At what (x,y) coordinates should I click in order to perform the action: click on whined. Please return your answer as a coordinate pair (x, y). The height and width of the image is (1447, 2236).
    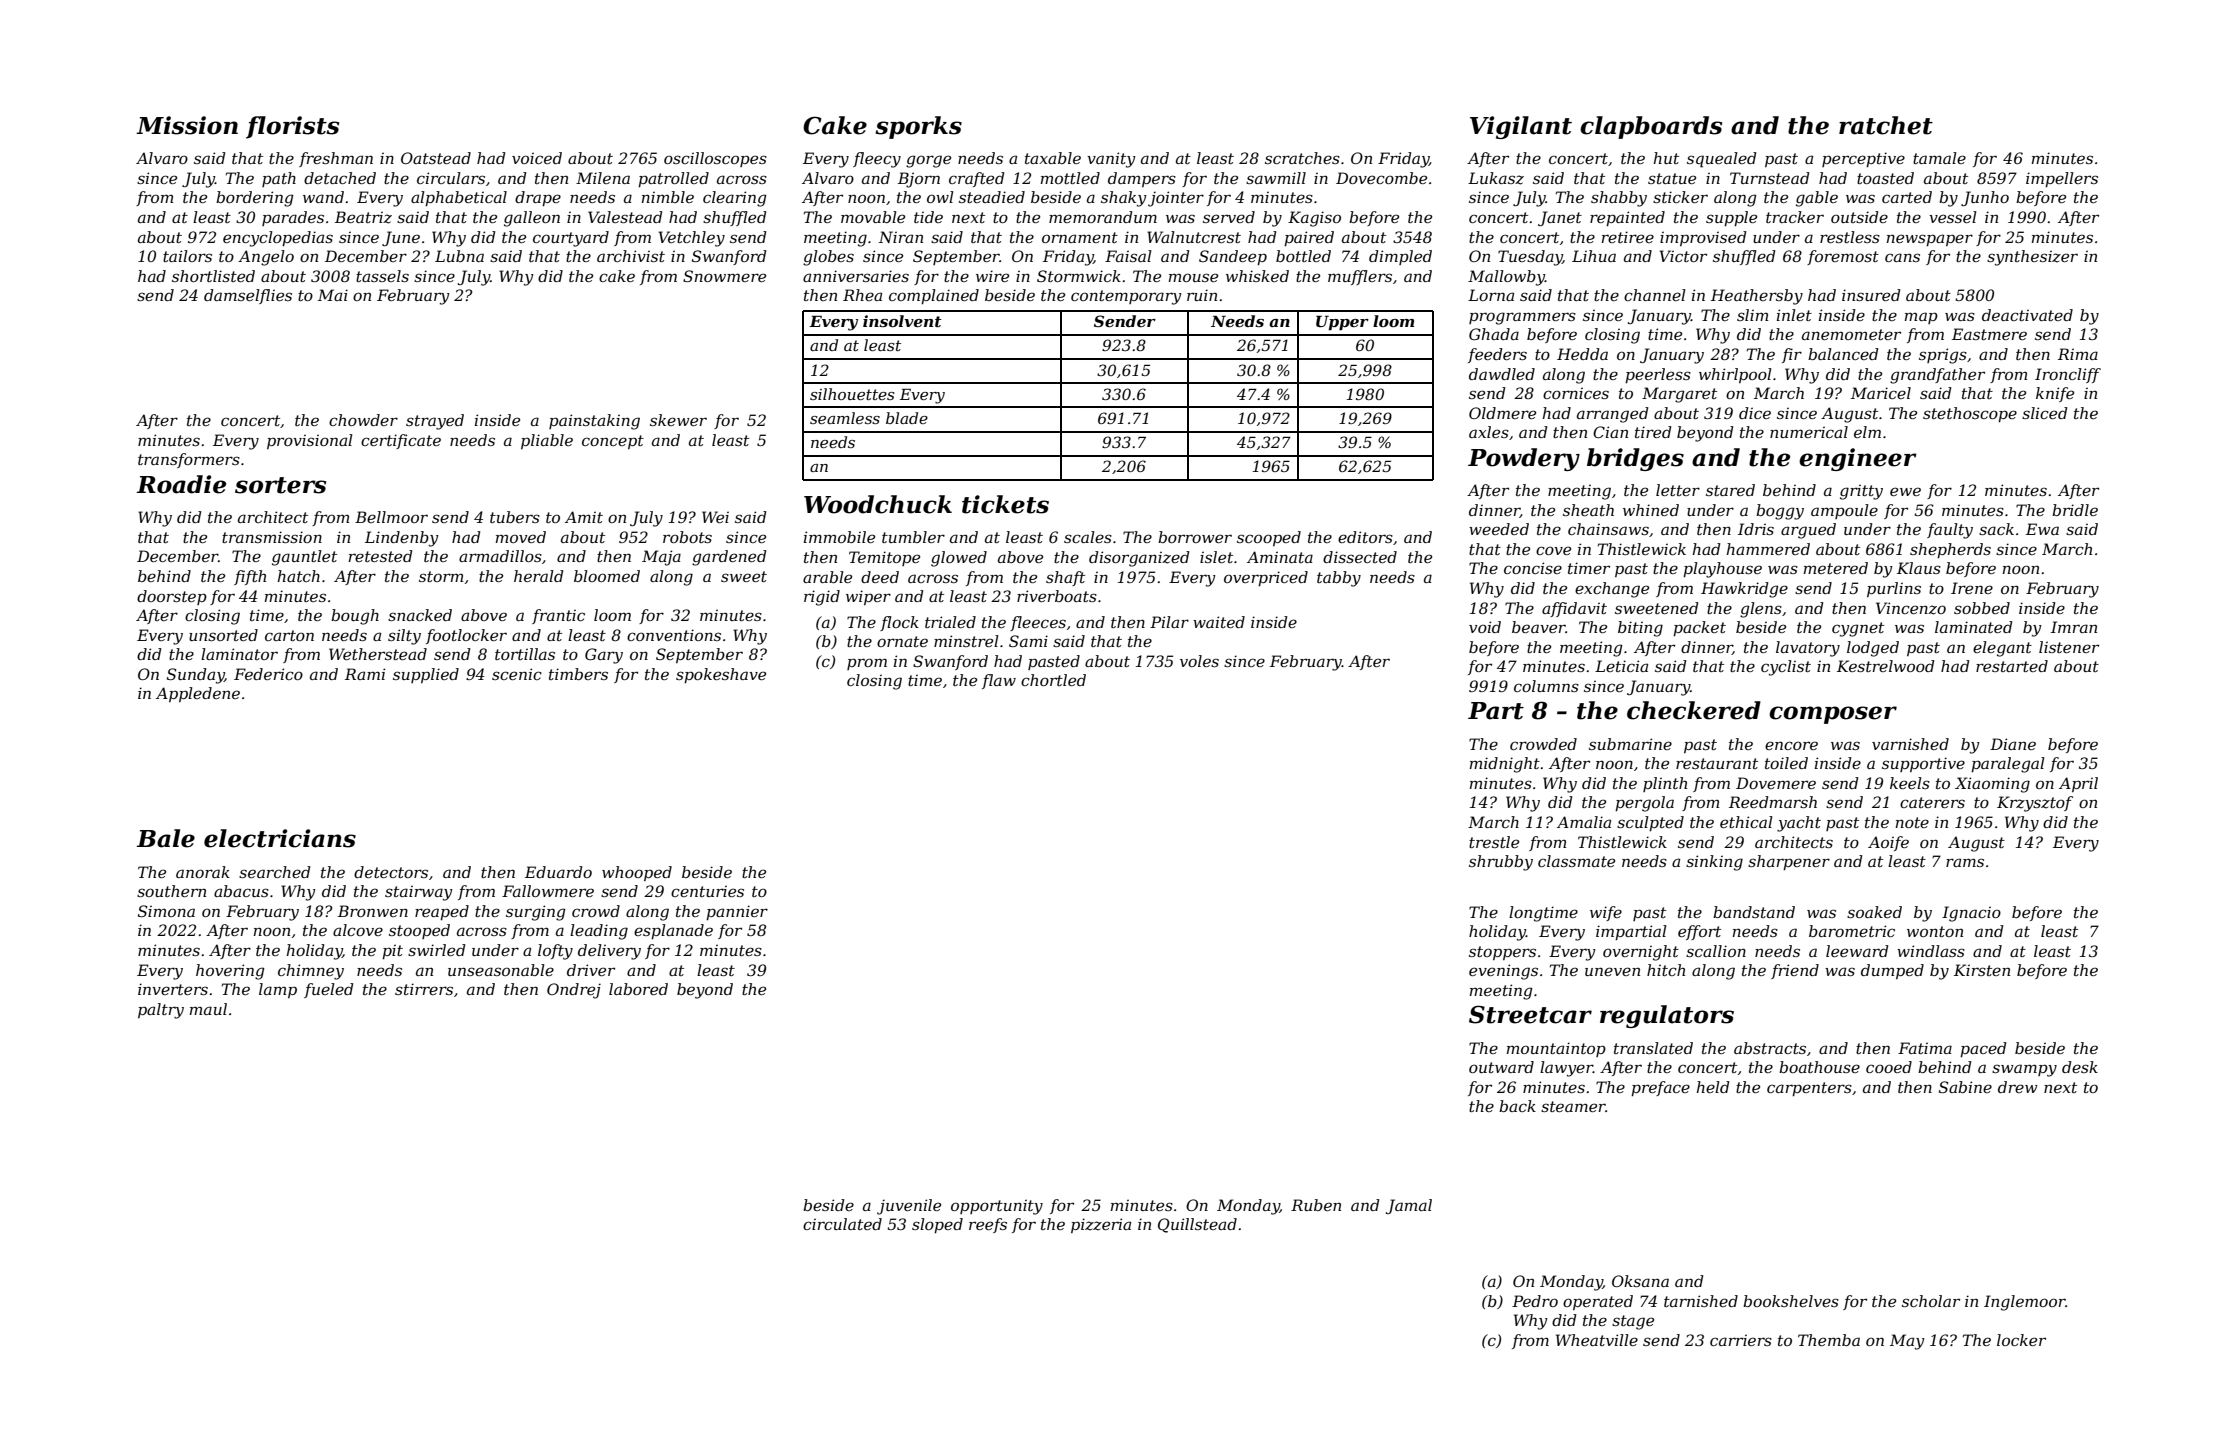
    Looking at the image, I should click on (1651, 510).
